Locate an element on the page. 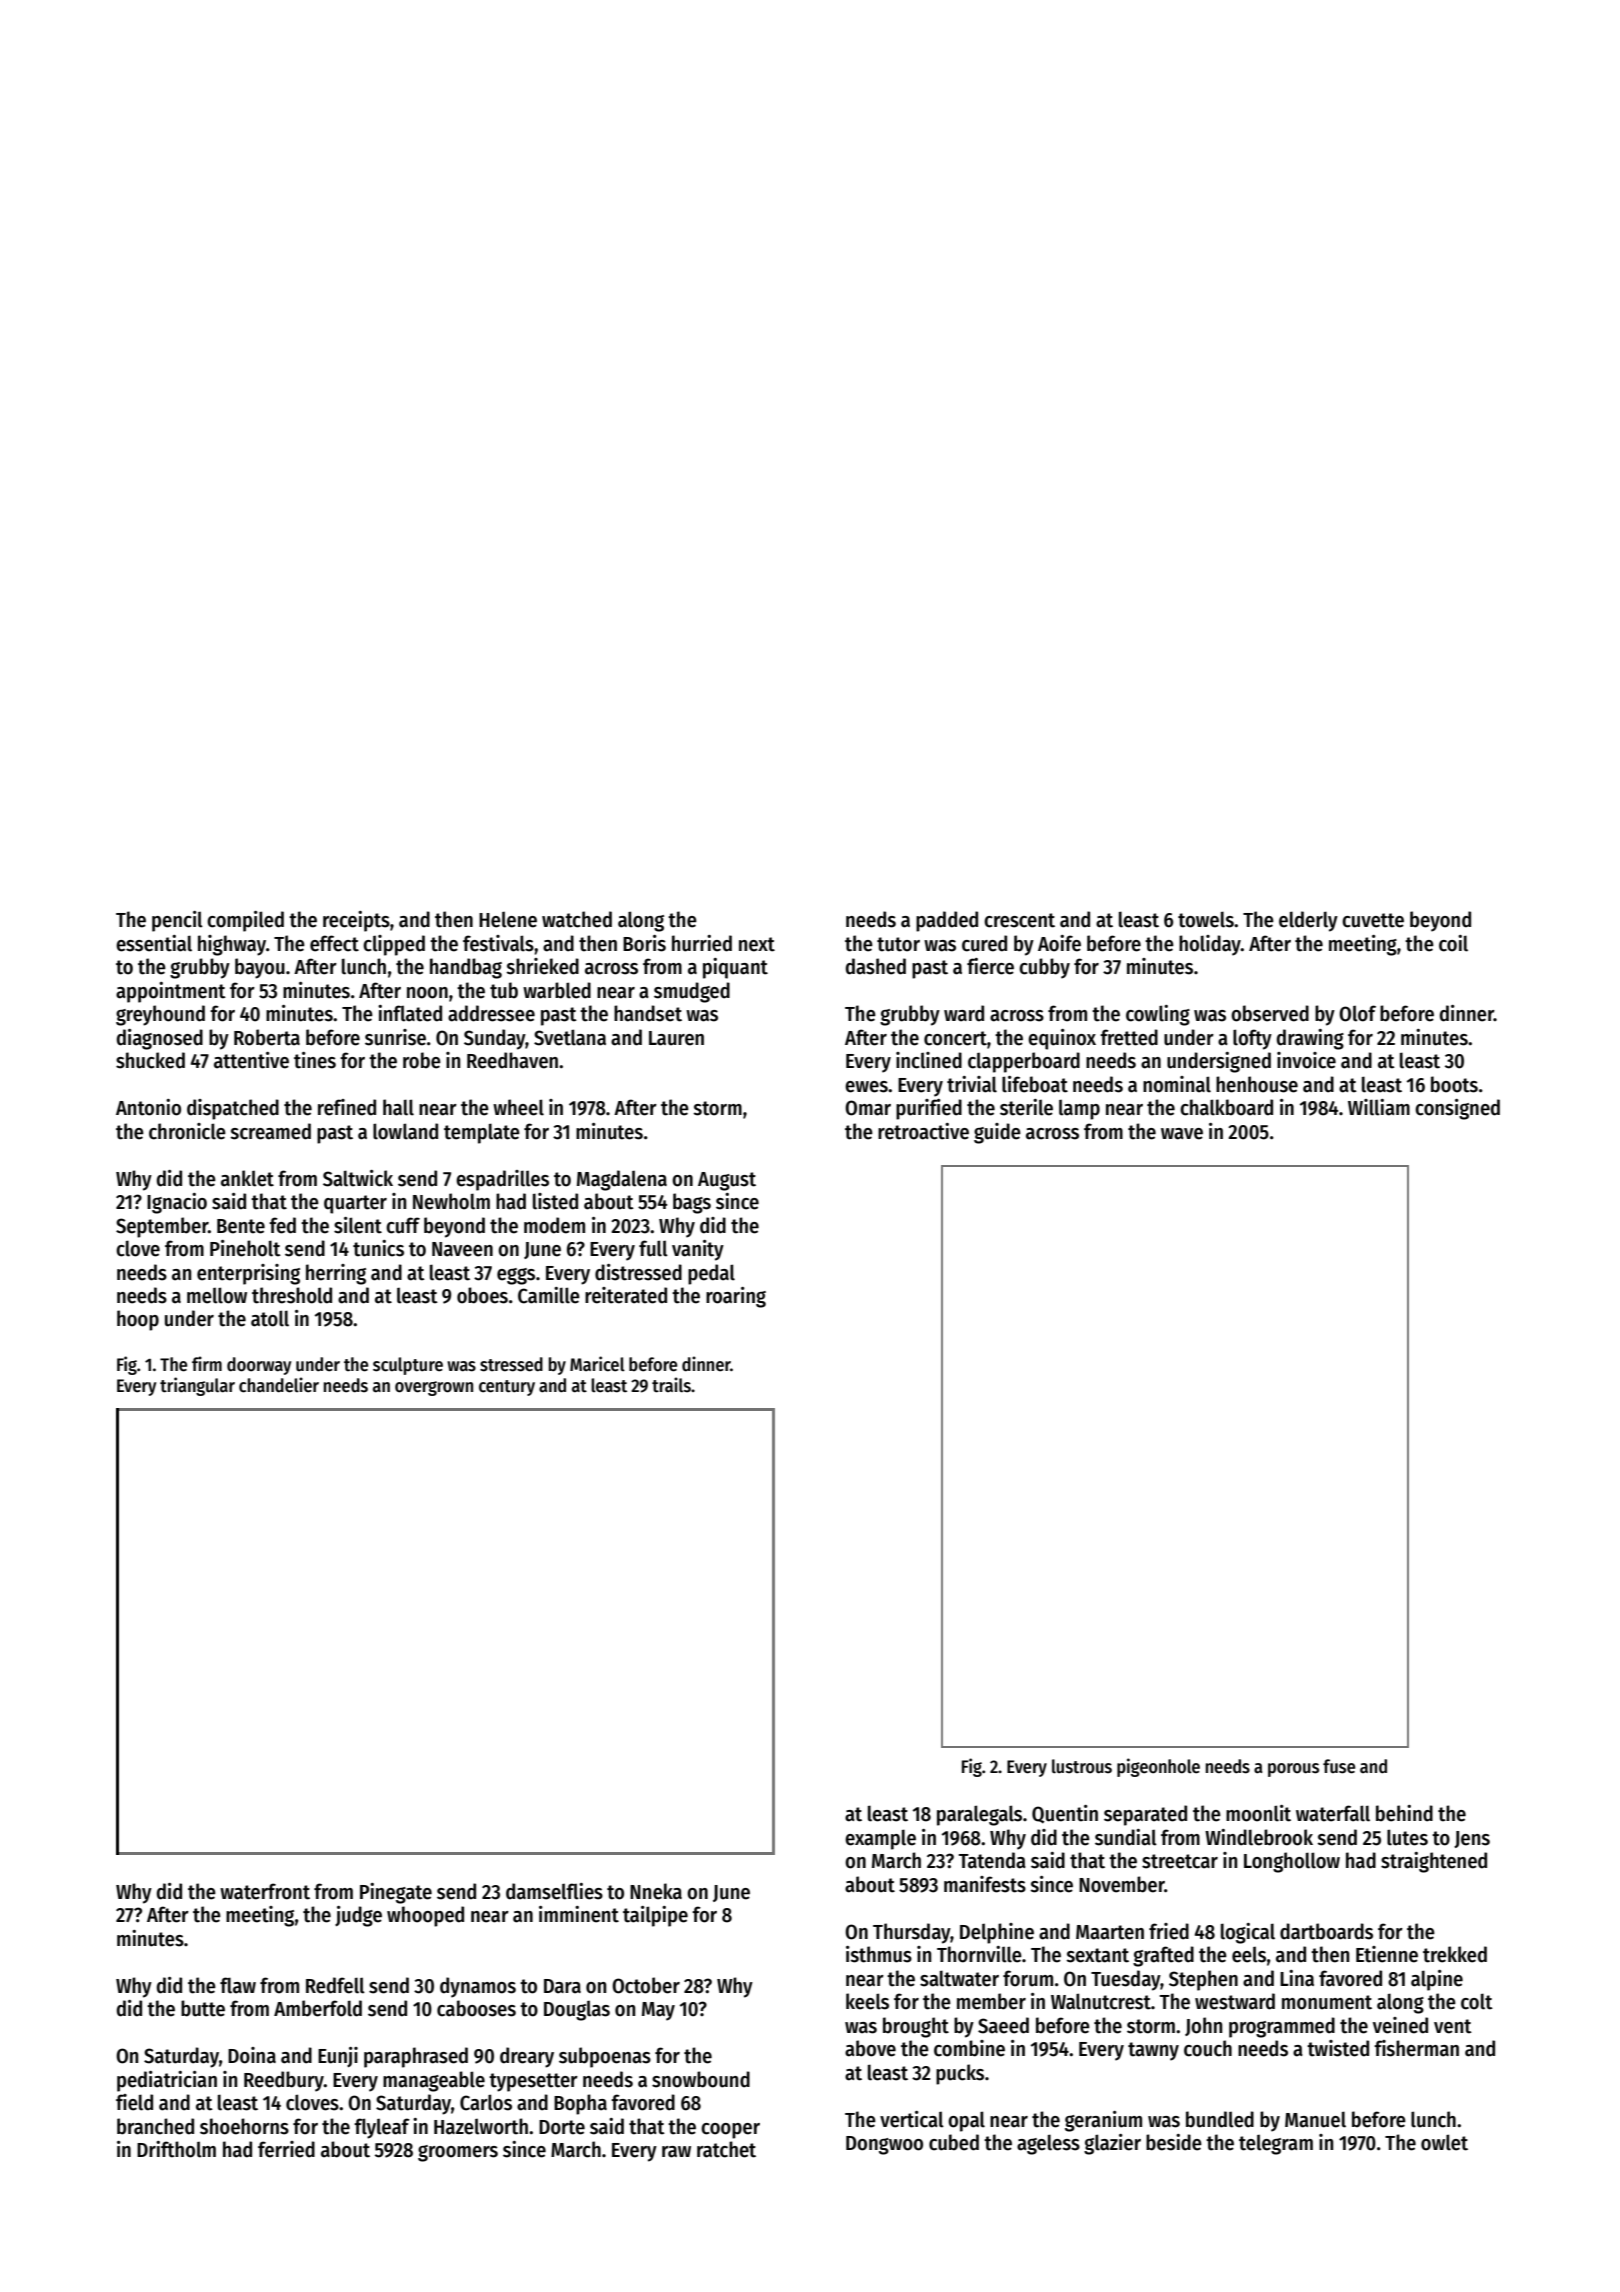  roaring is located at coordinates (736, 1297).
